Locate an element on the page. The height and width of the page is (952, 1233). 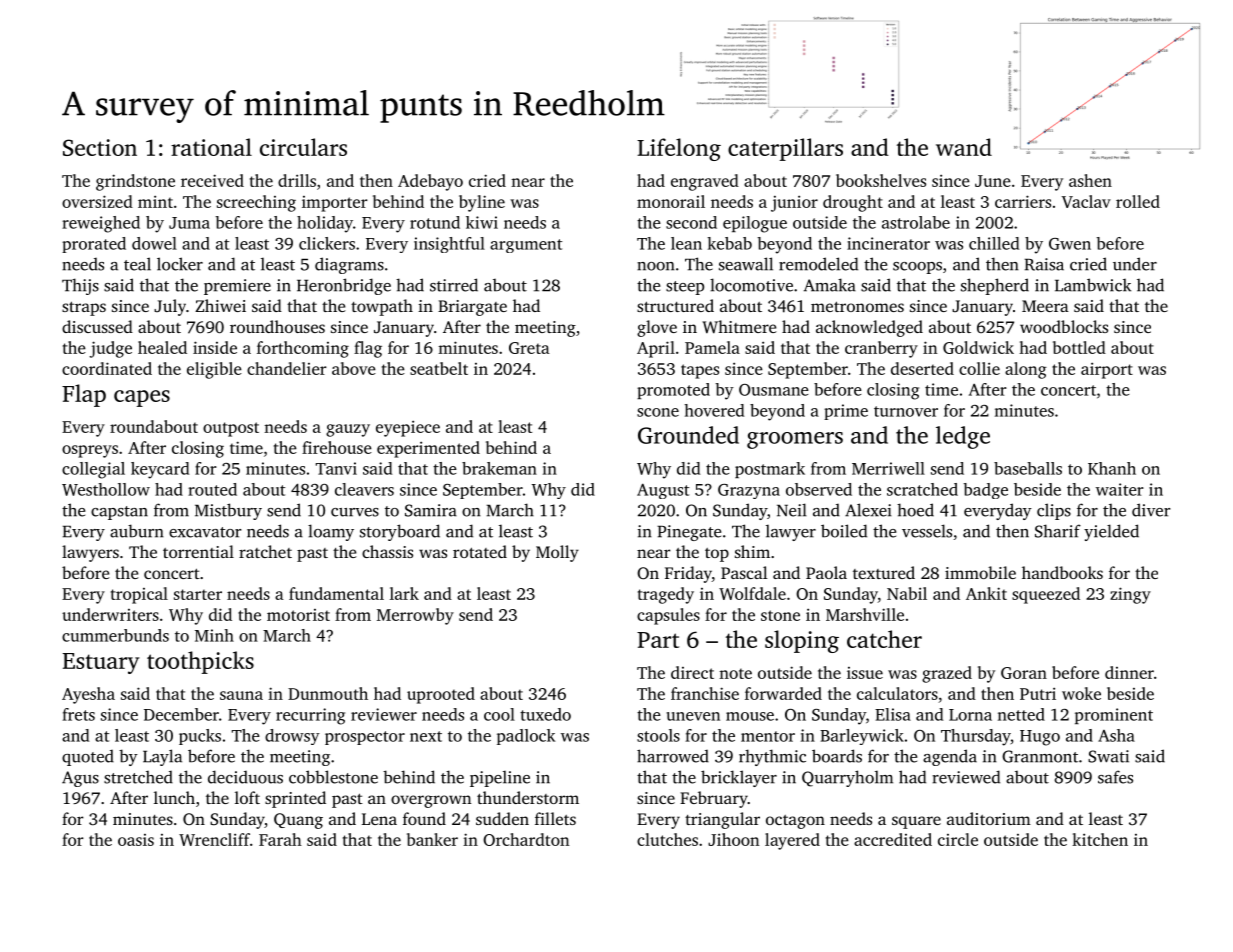
cummerbunds is located at coordinates (115, 635).
